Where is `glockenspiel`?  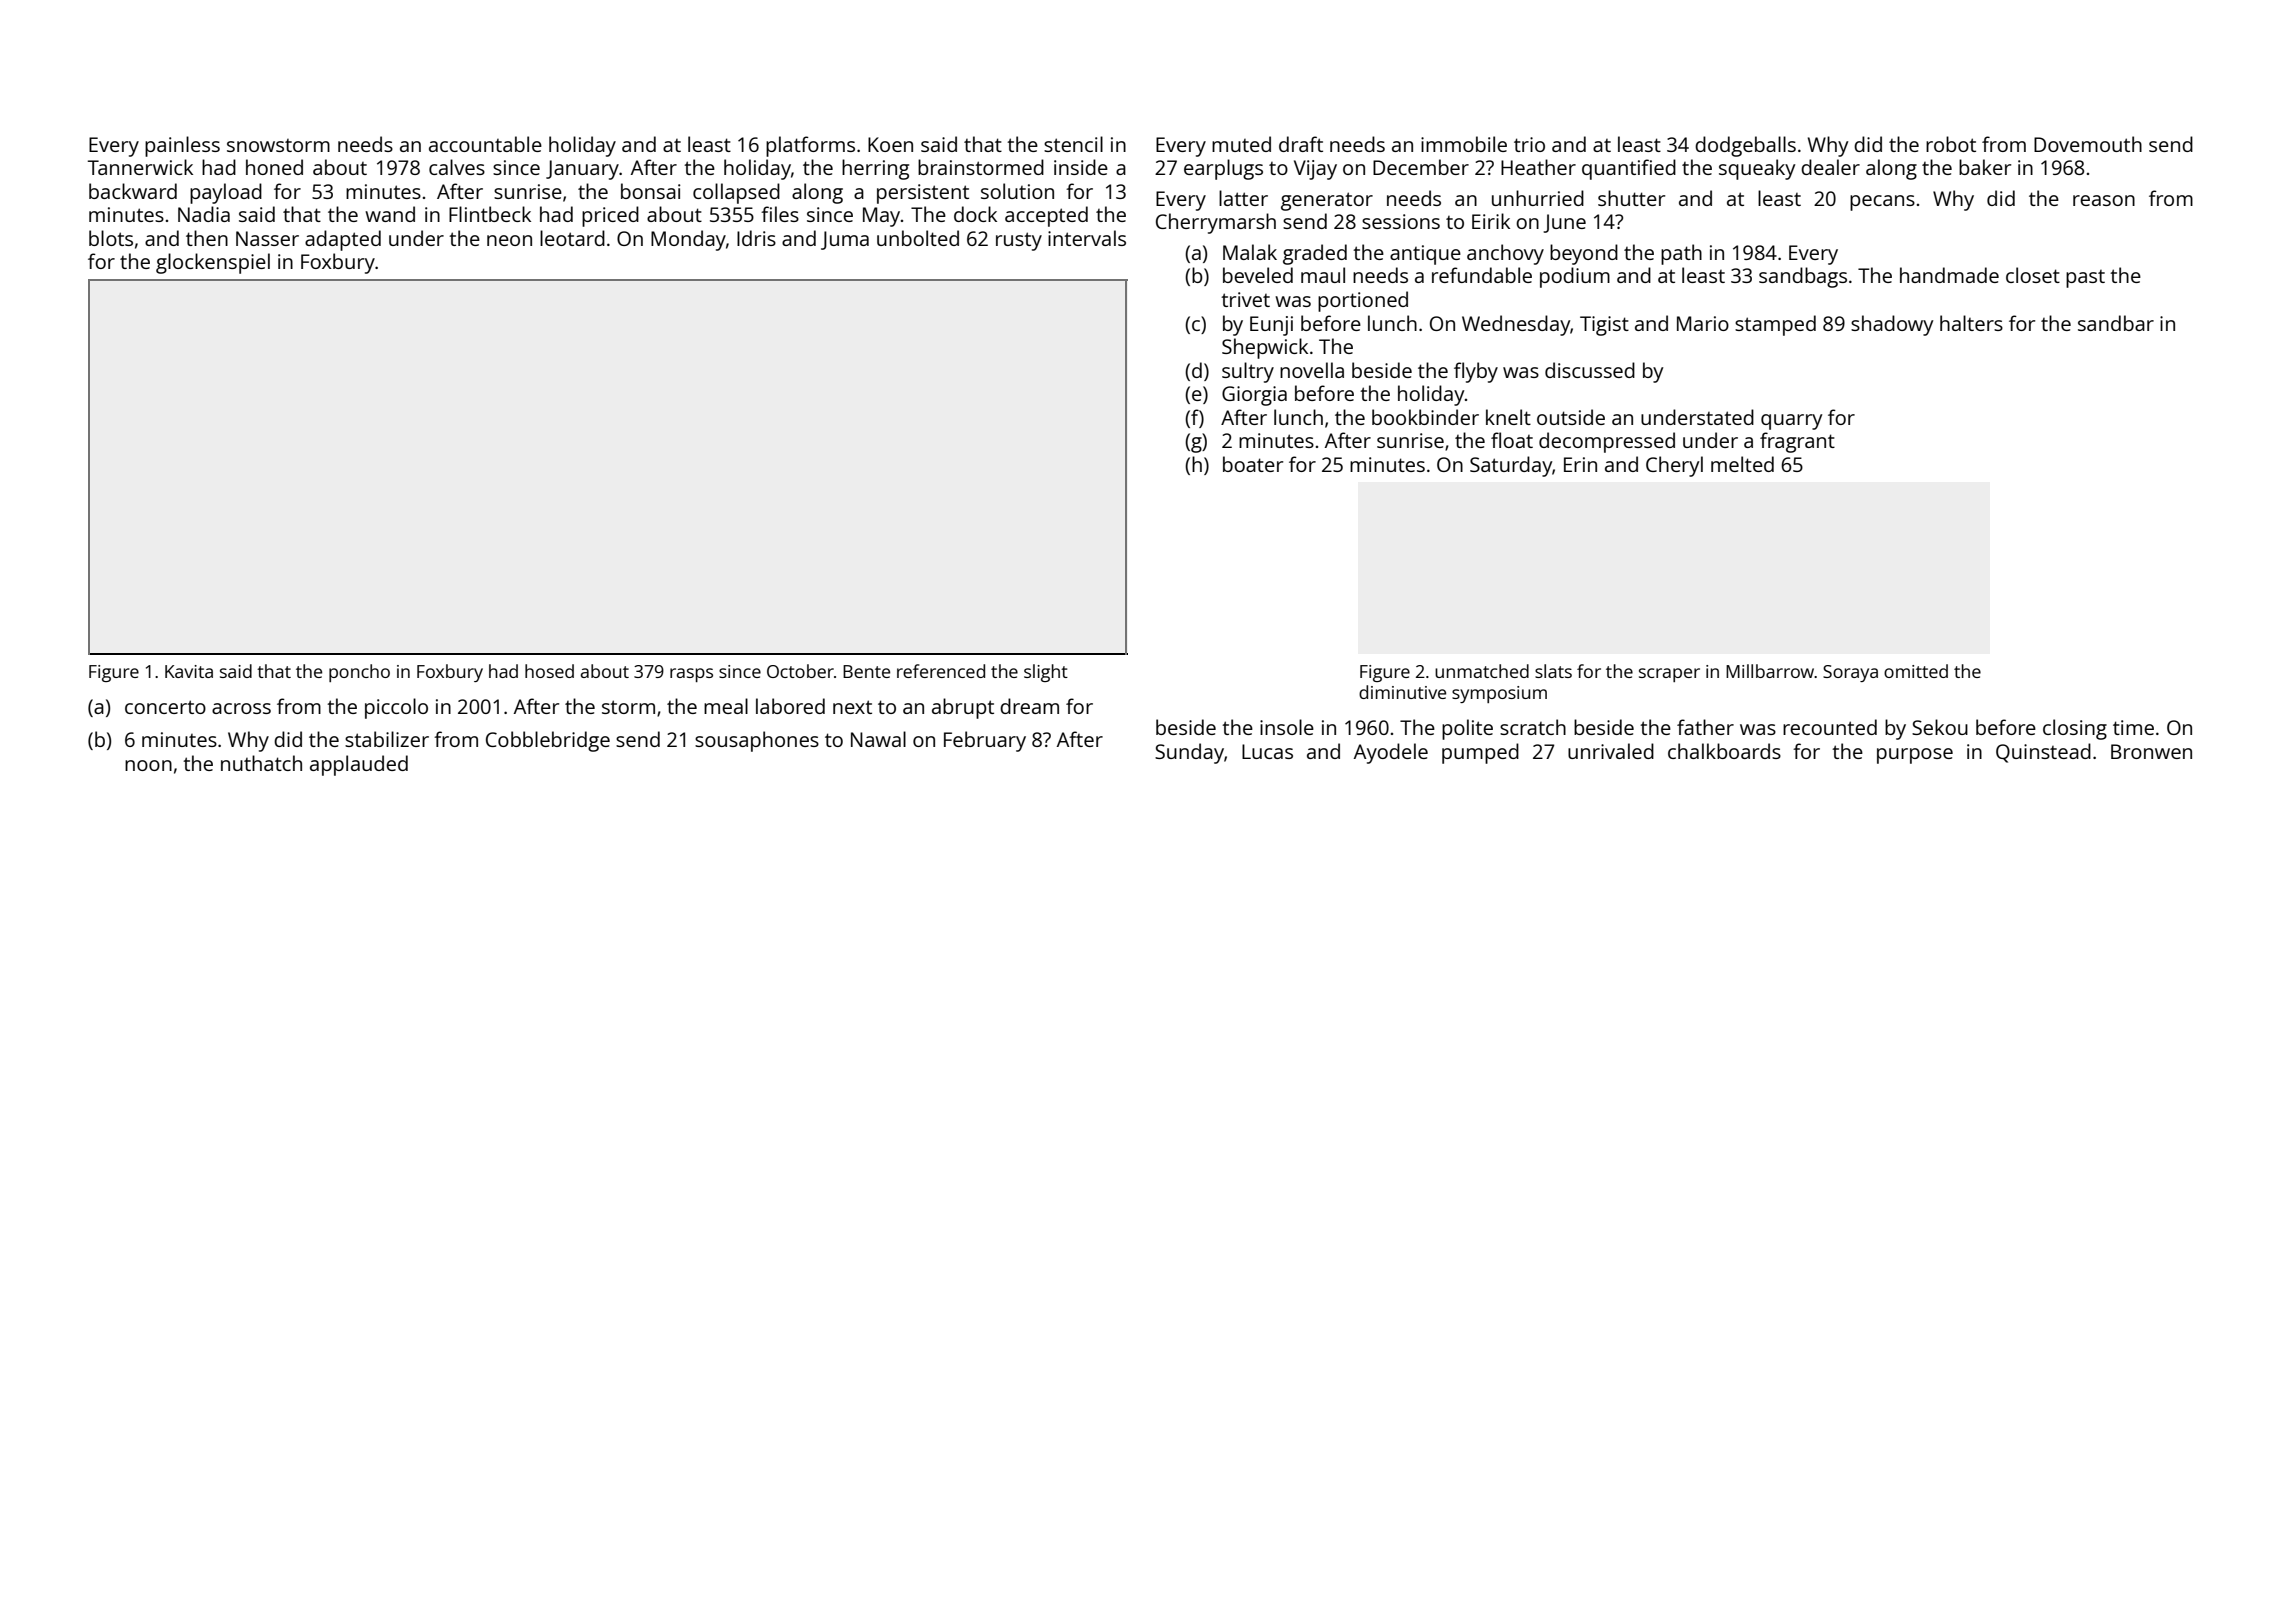 glockenspiel is located at coordinates (213, 263).
